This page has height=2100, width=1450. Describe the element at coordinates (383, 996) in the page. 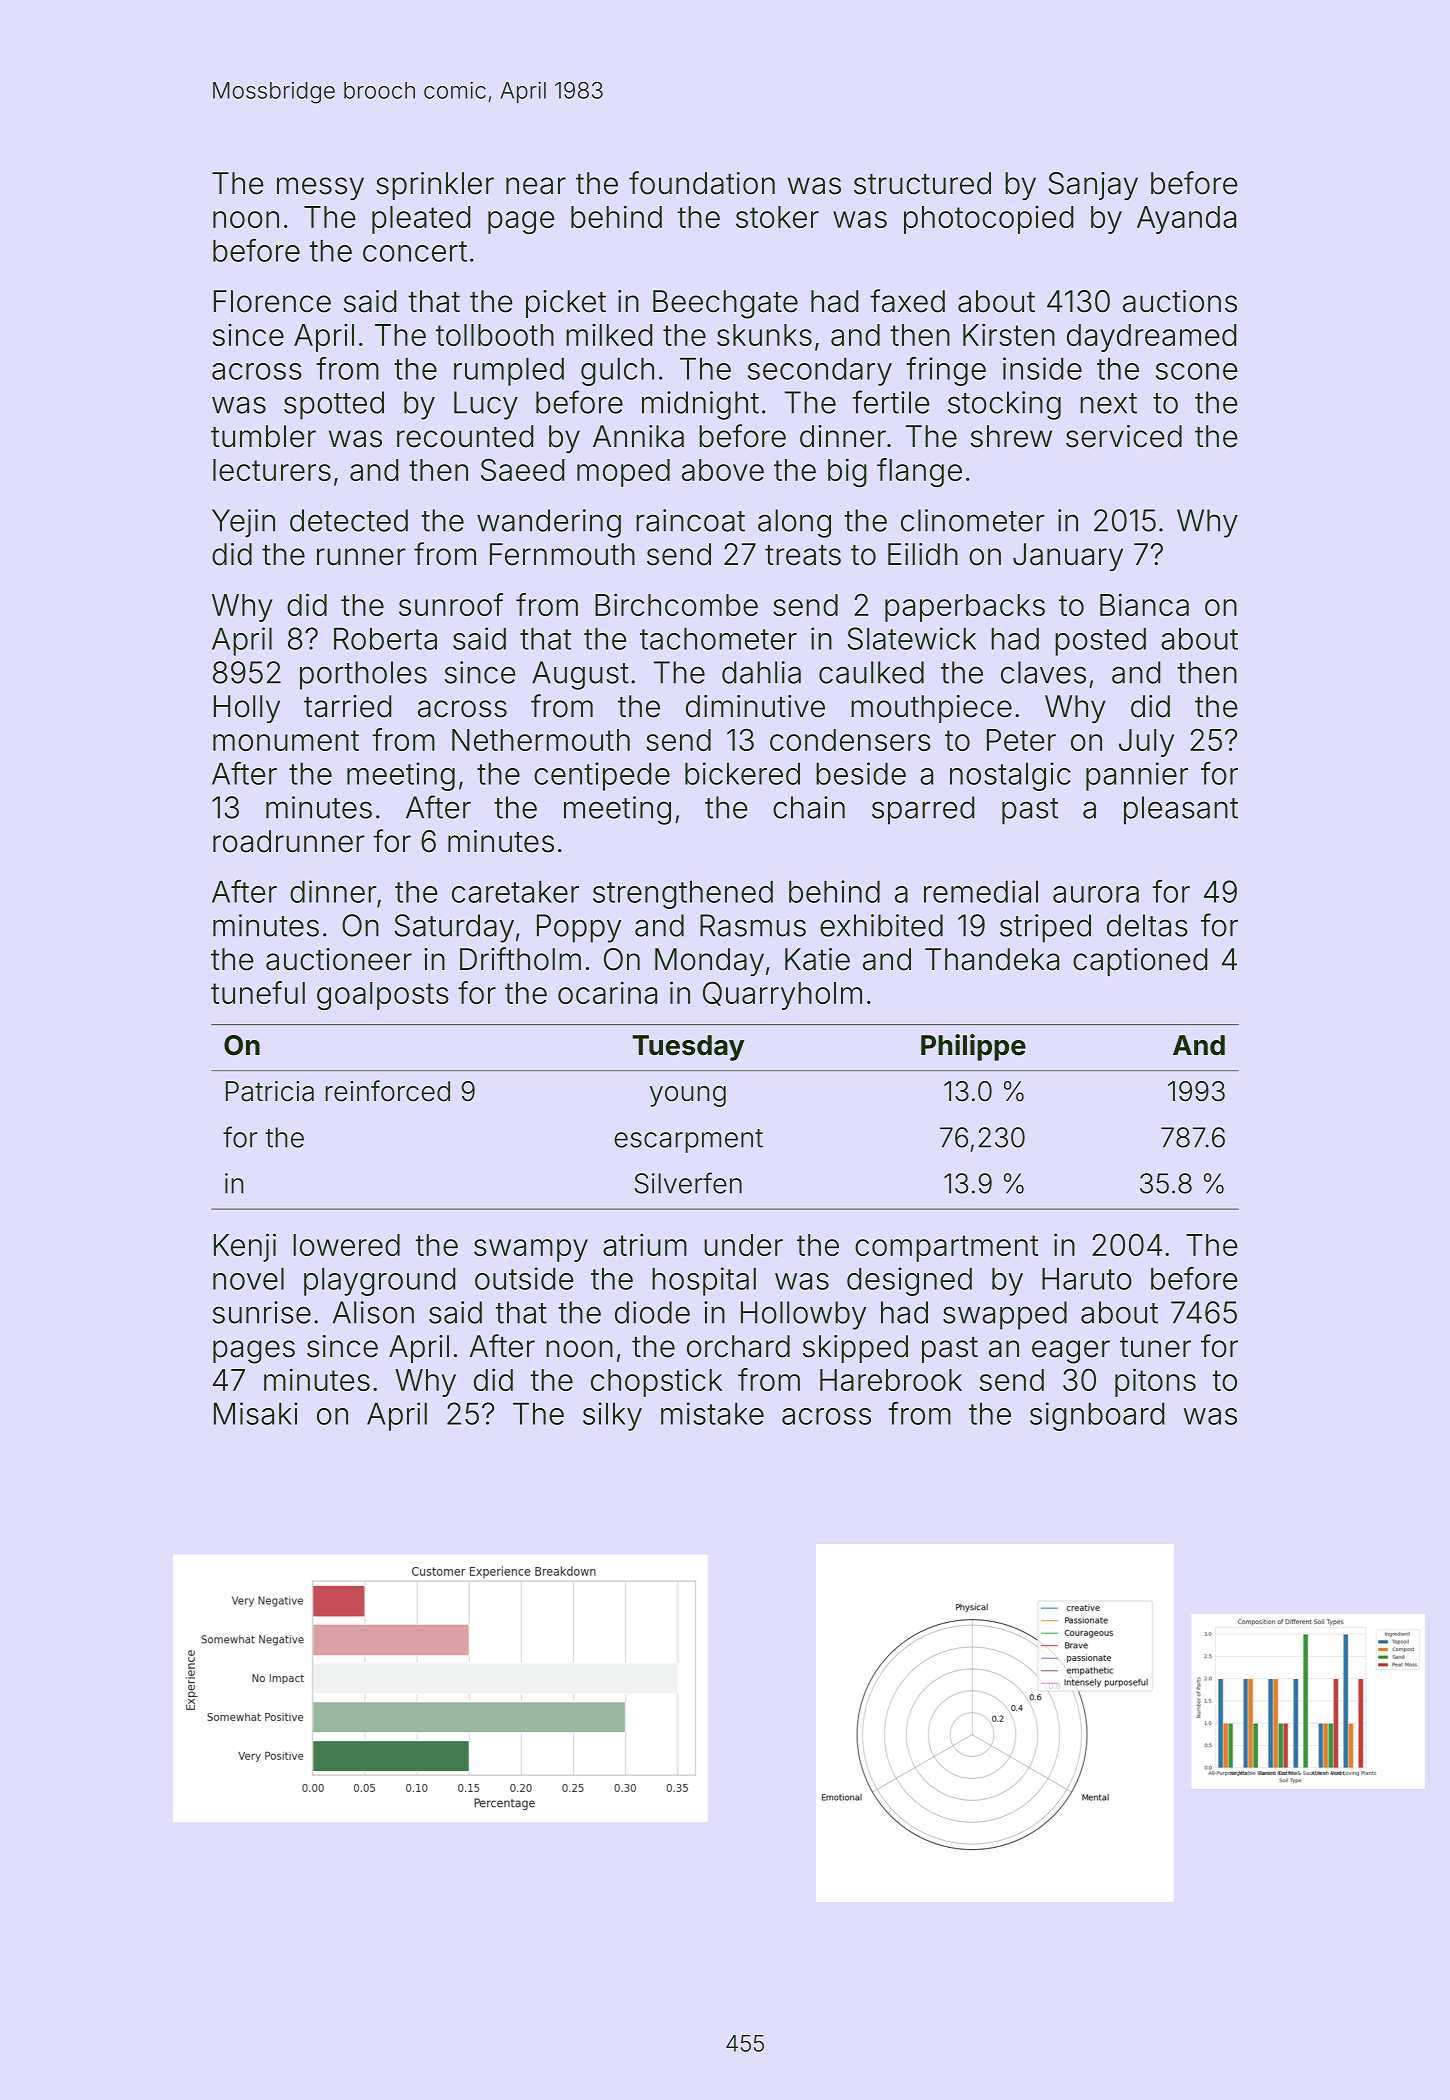

I see `goalposts` at that location.
